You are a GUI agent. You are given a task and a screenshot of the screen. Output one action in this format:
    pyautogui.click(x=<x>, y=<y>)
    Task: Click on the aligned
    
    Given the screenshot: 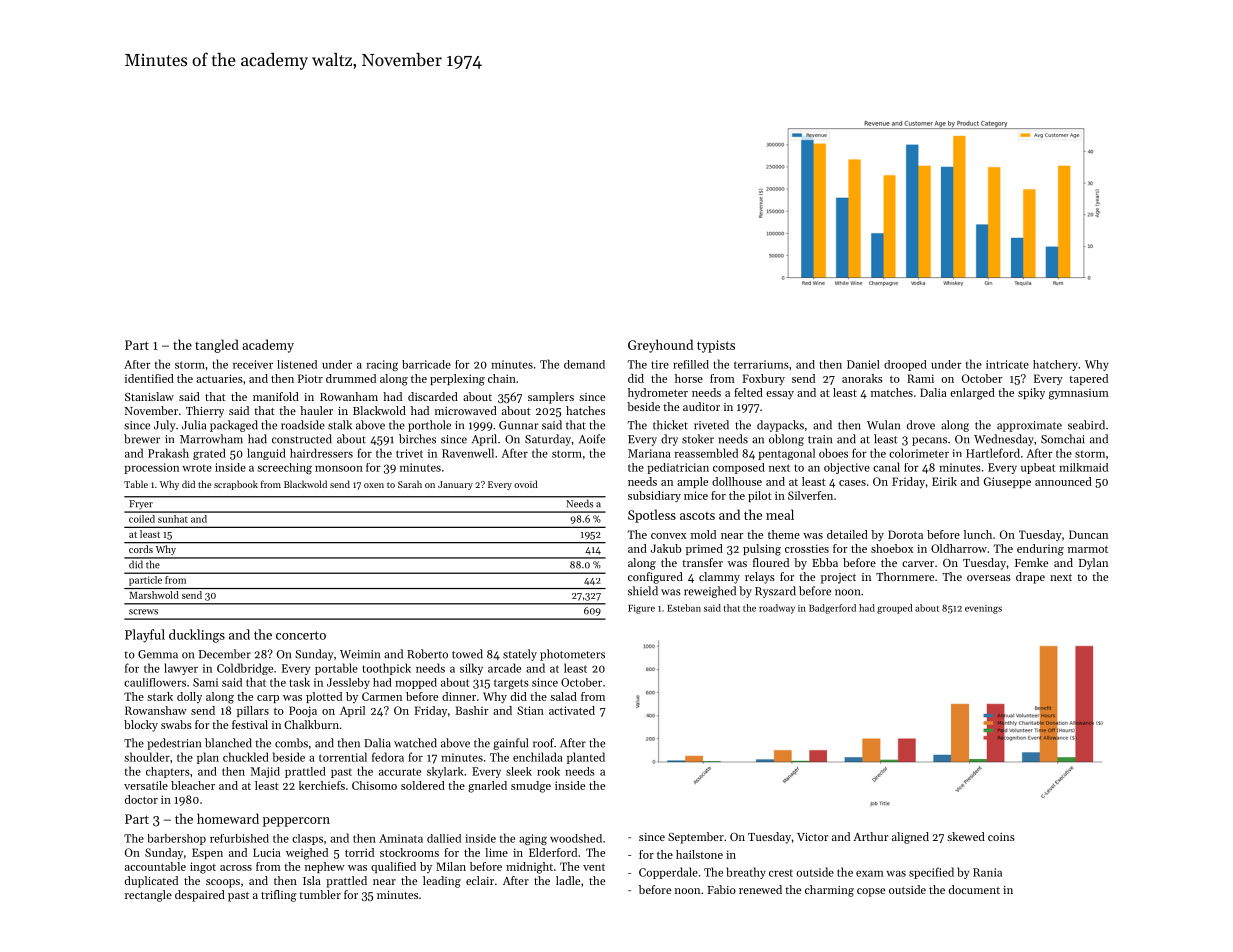 What is the action you would take?
    pyautogui.click(x=910, y=838)
